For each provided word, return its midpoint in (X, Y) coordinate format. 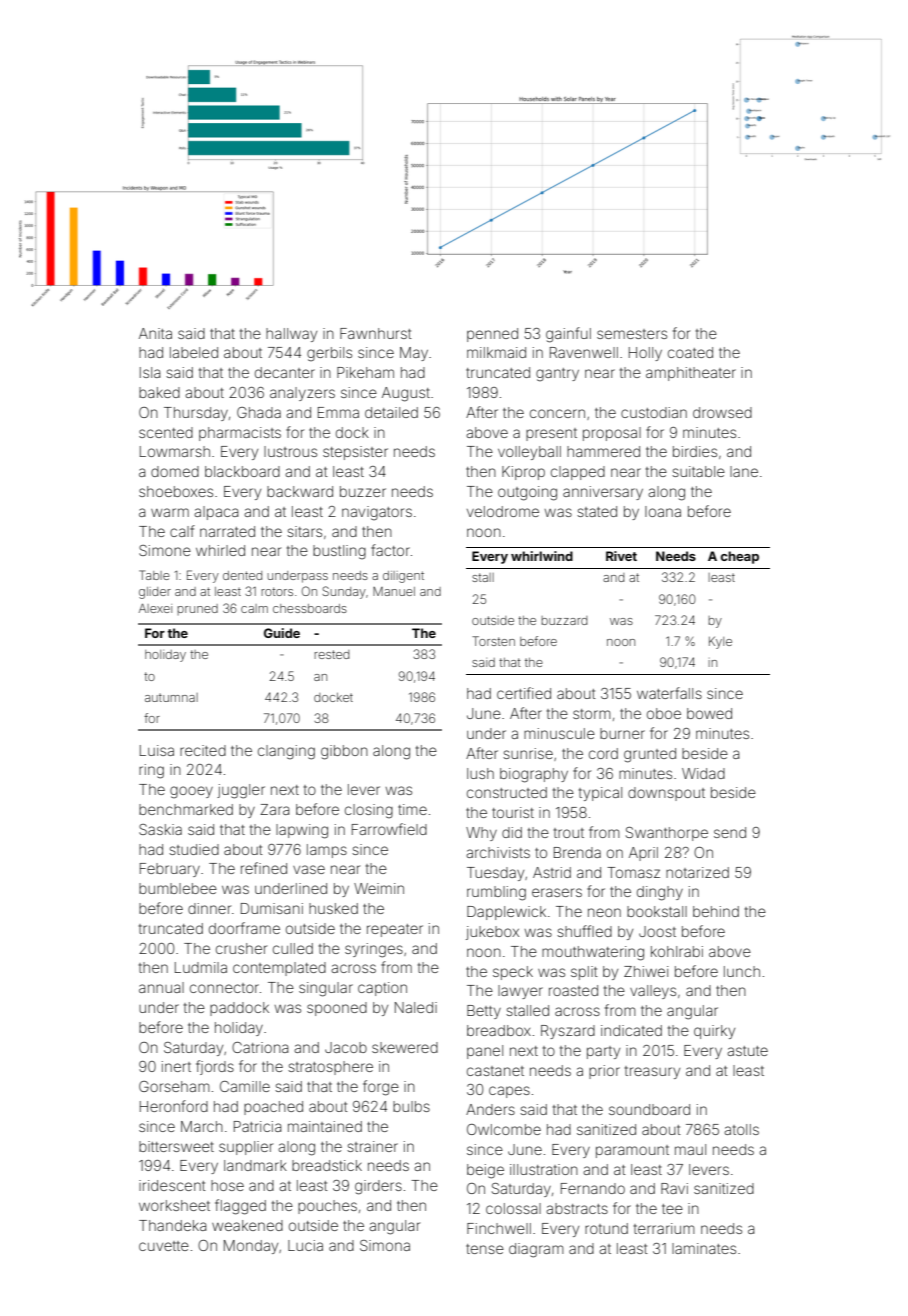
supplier (246, 1148)
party (603, 1052)
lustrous (290, 451)
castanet (495, 1071)
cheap (740, 557)
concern (557, 413)
